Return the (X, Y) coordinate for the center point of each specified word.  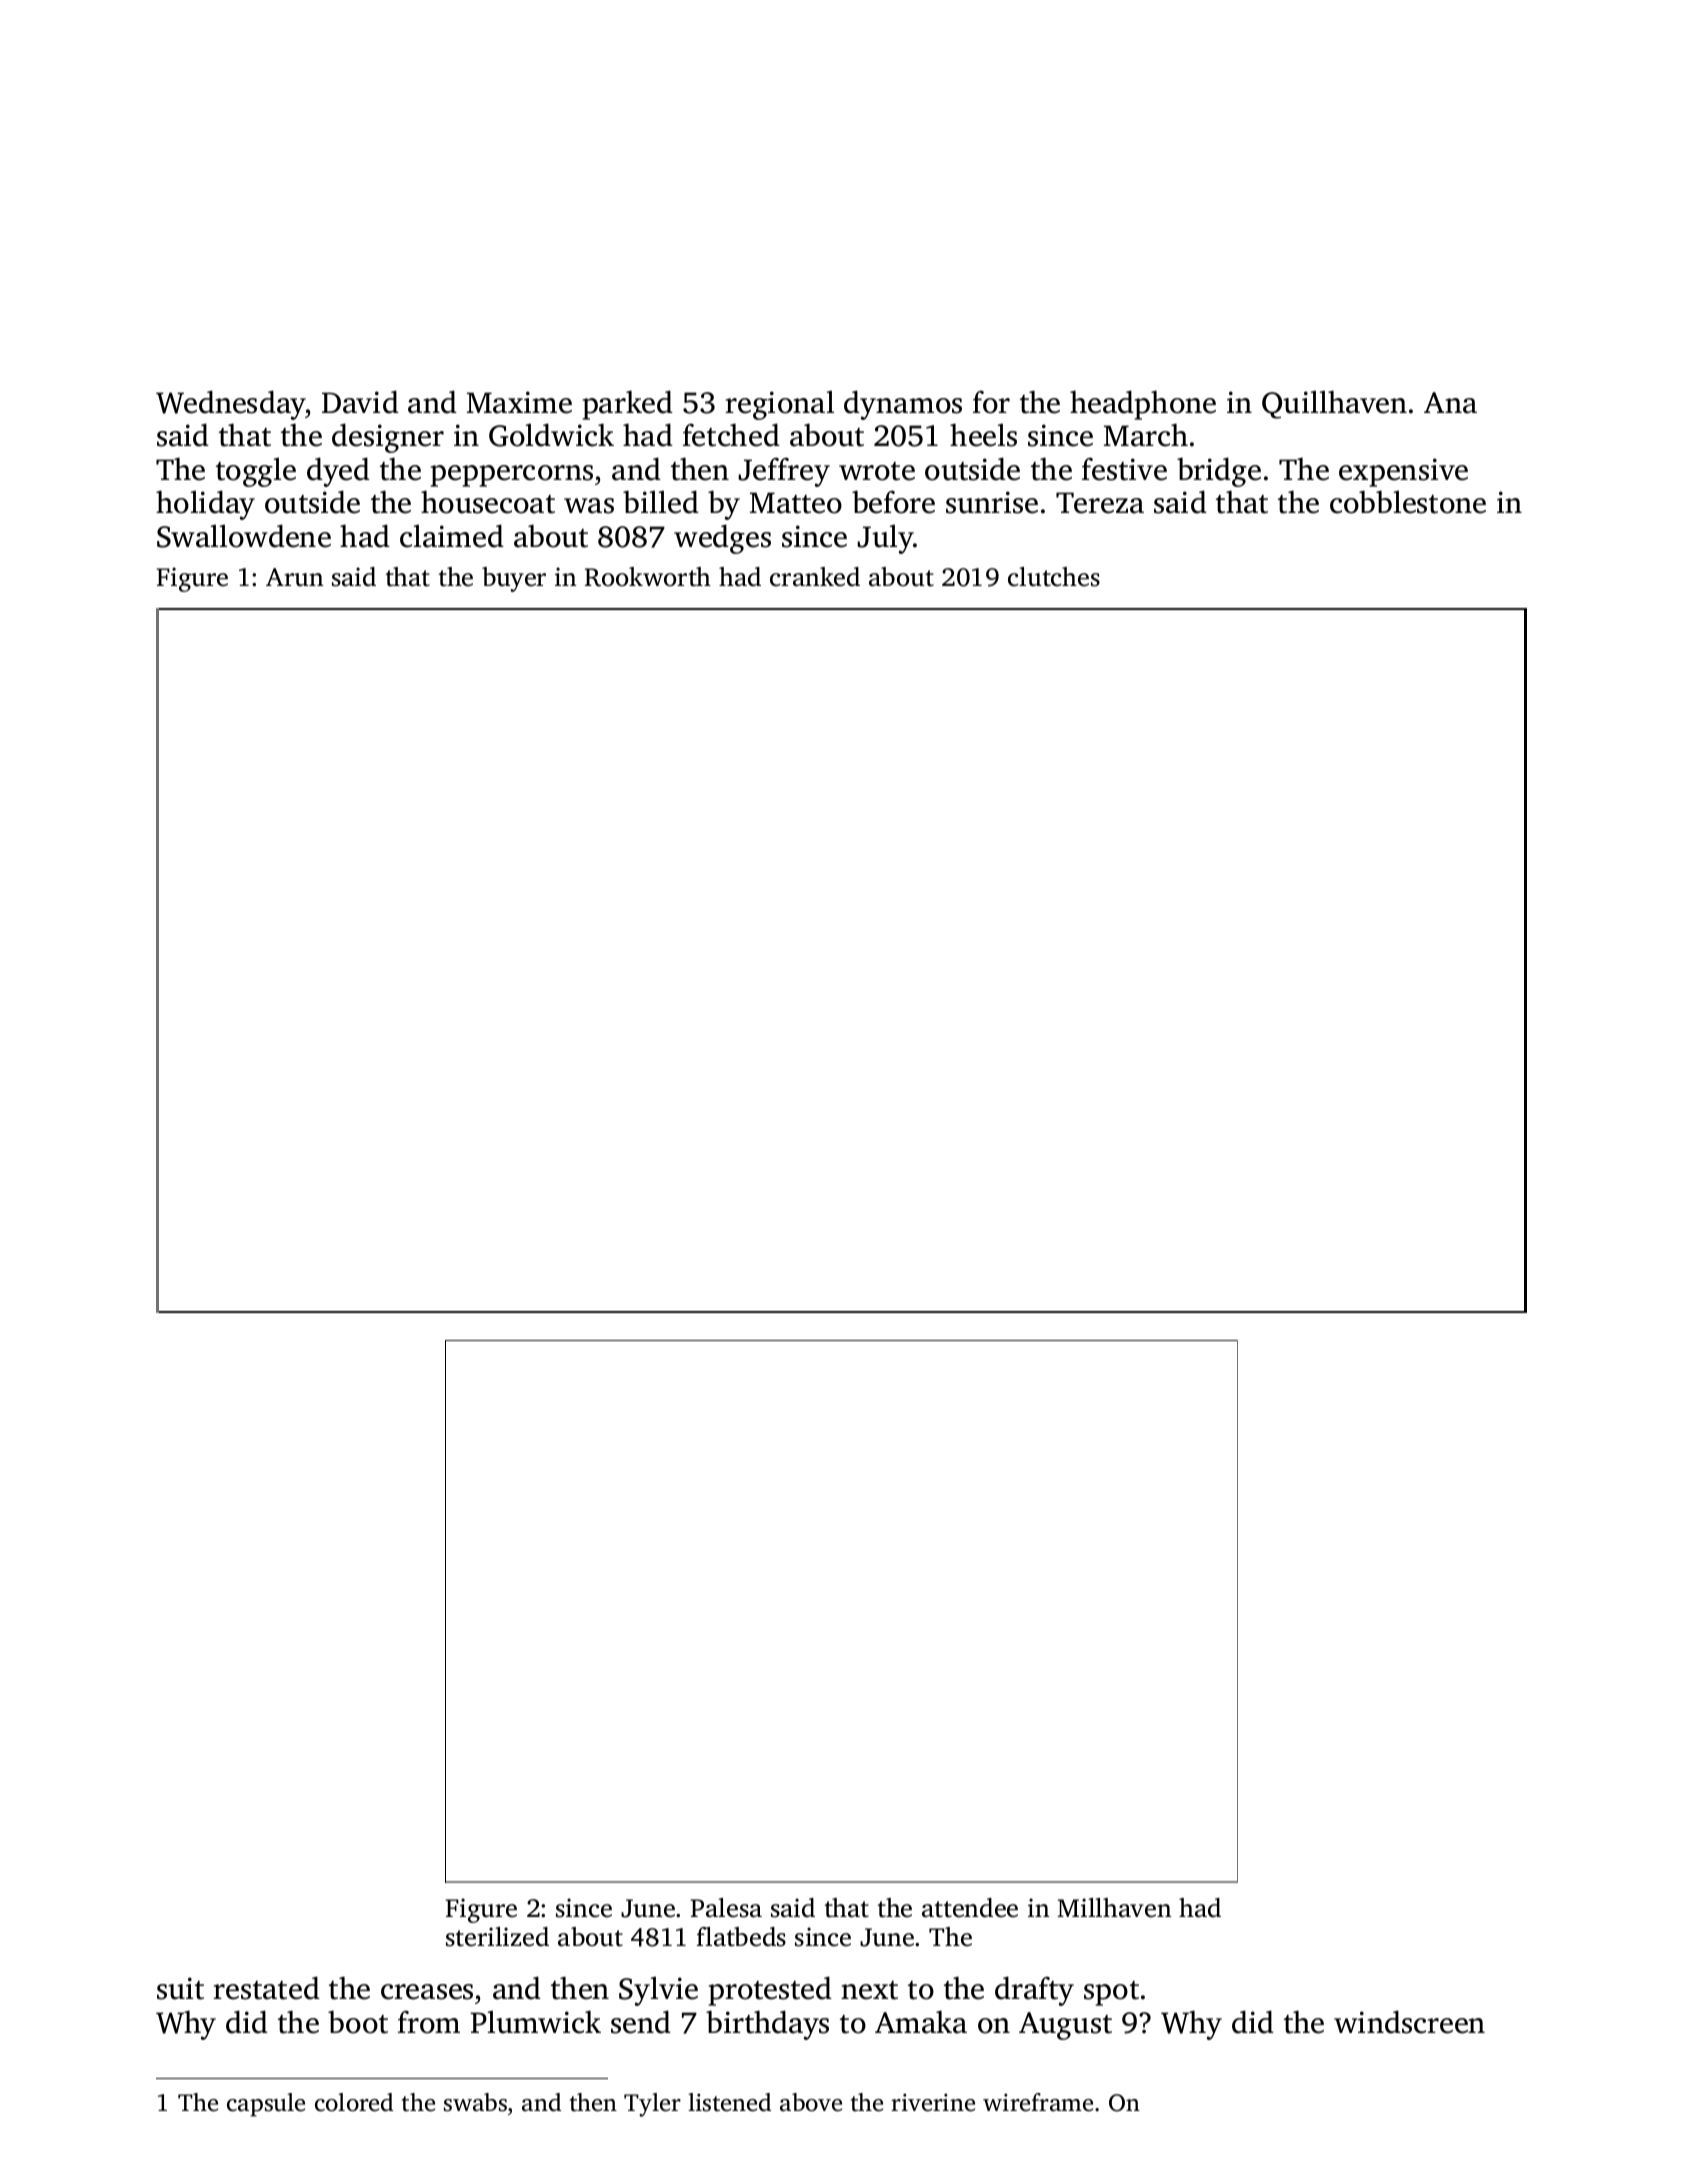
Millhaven (1114, 1908)
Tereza (1100, 503)
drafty (1034, 1991)
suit (180, 1988)
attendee (970, 1908)
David (360, 402)
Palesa (726, 1908)
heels (983, 435)
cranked (815, 577)
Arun (294, 577)
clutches (1054, 577)
